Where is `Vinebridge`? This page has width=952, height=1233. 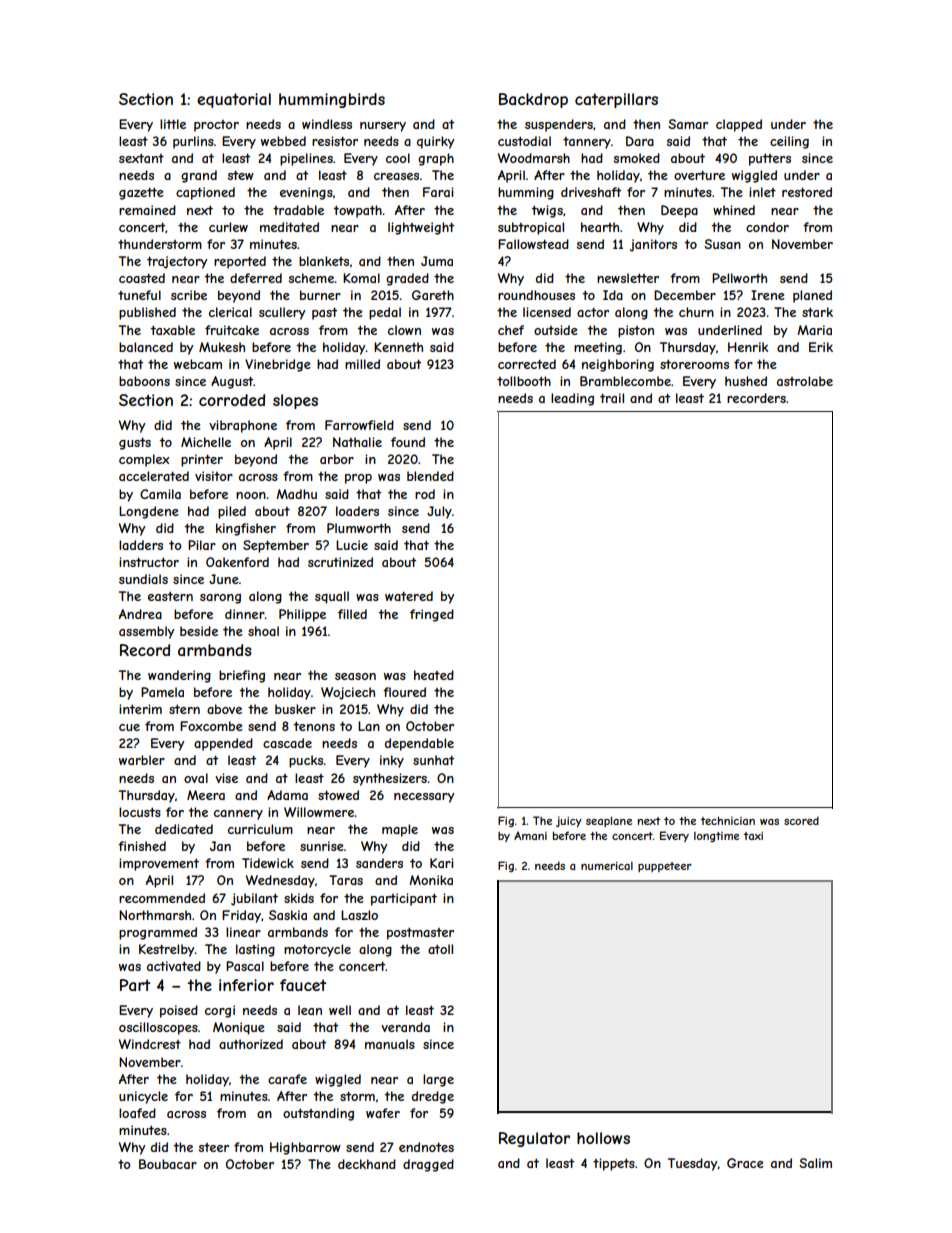
Vinebridge is located at coordinates (278, 365).
